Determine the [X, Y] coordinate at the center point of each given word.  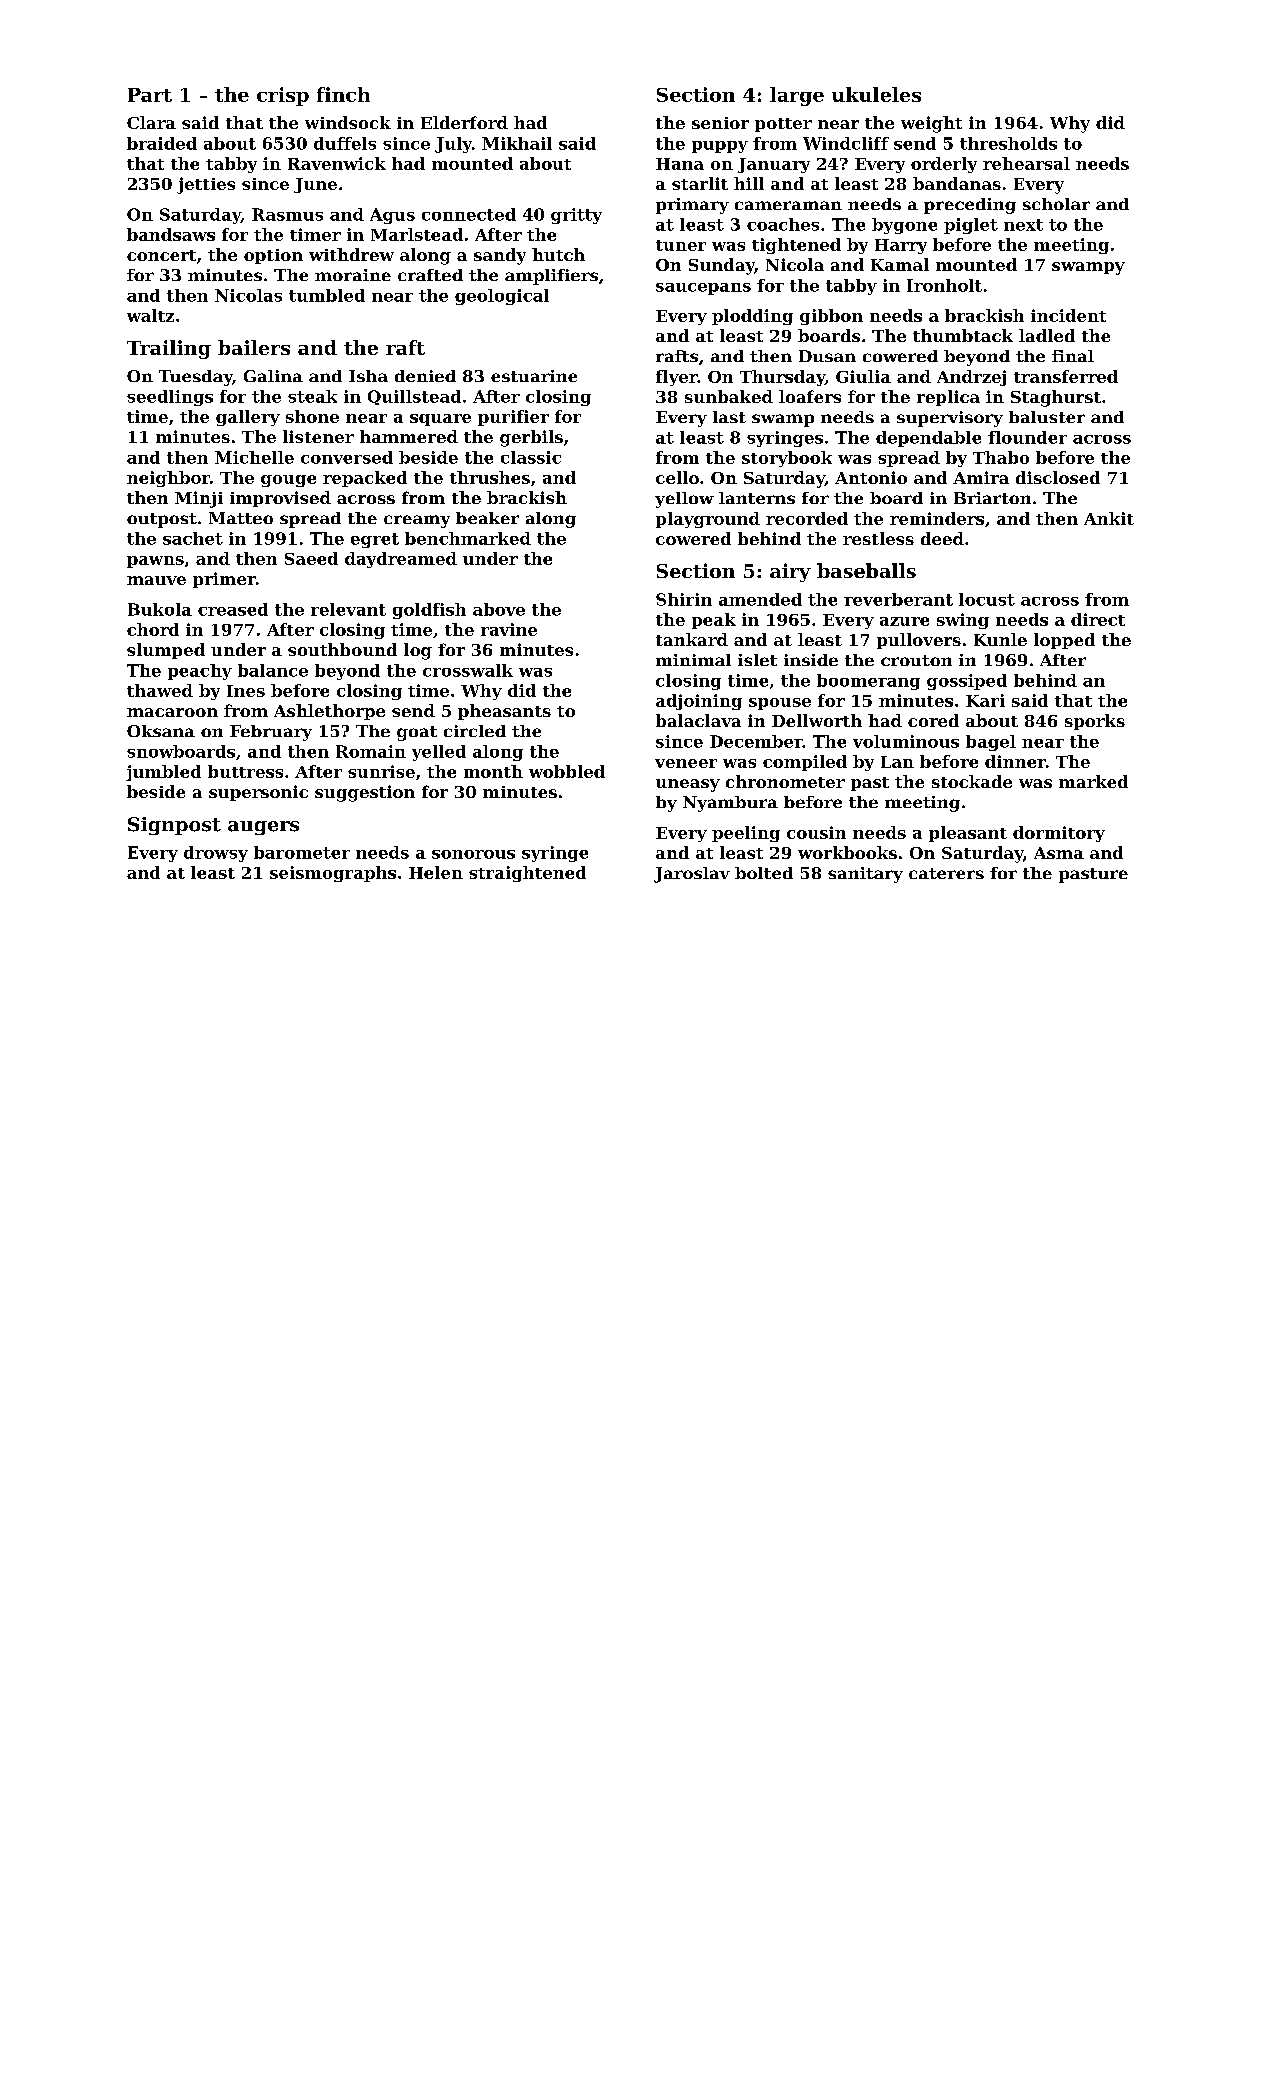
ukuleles [876, 94]
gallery [248, 418]
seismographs [333, 874]
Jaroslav [692, 875]
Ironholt [944, 285]
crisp [283, 96]
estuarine [534, 376]
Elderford [464, 122]
